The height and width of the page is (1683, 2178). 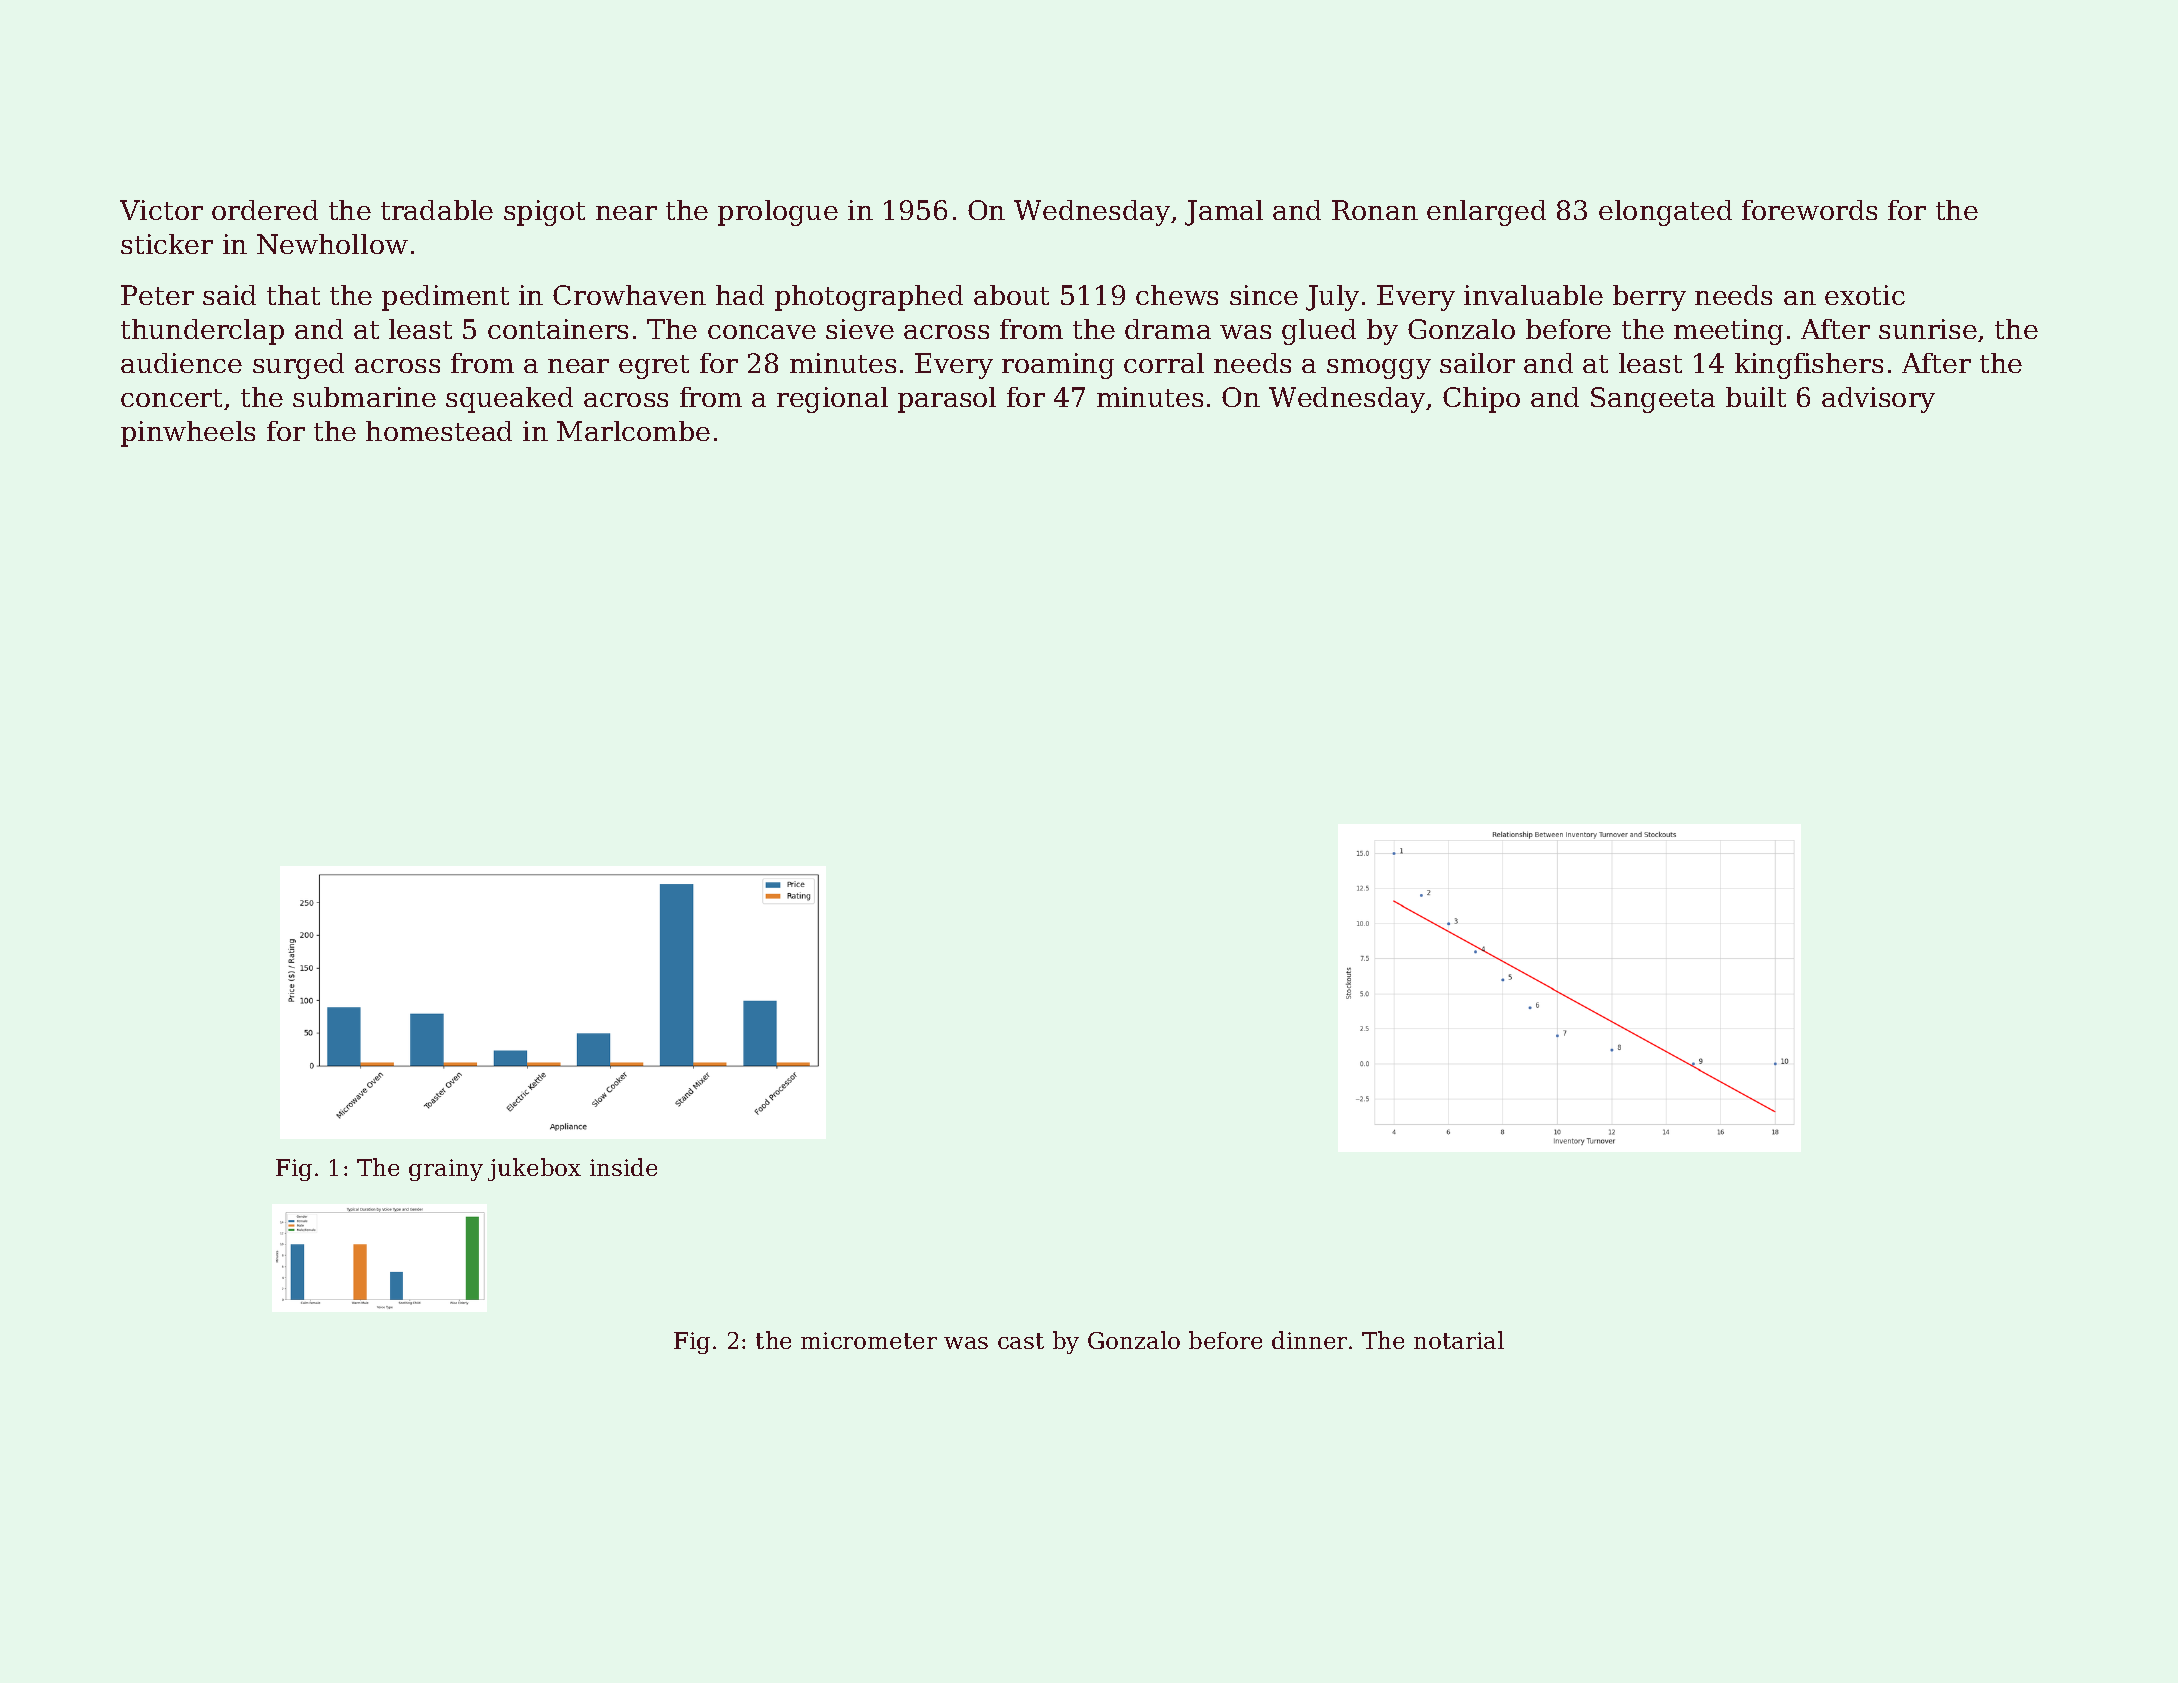 What do you see at coordinates (1459, 1340) in the page?
I see `notarial` at bounding box center [1459, 1340].
